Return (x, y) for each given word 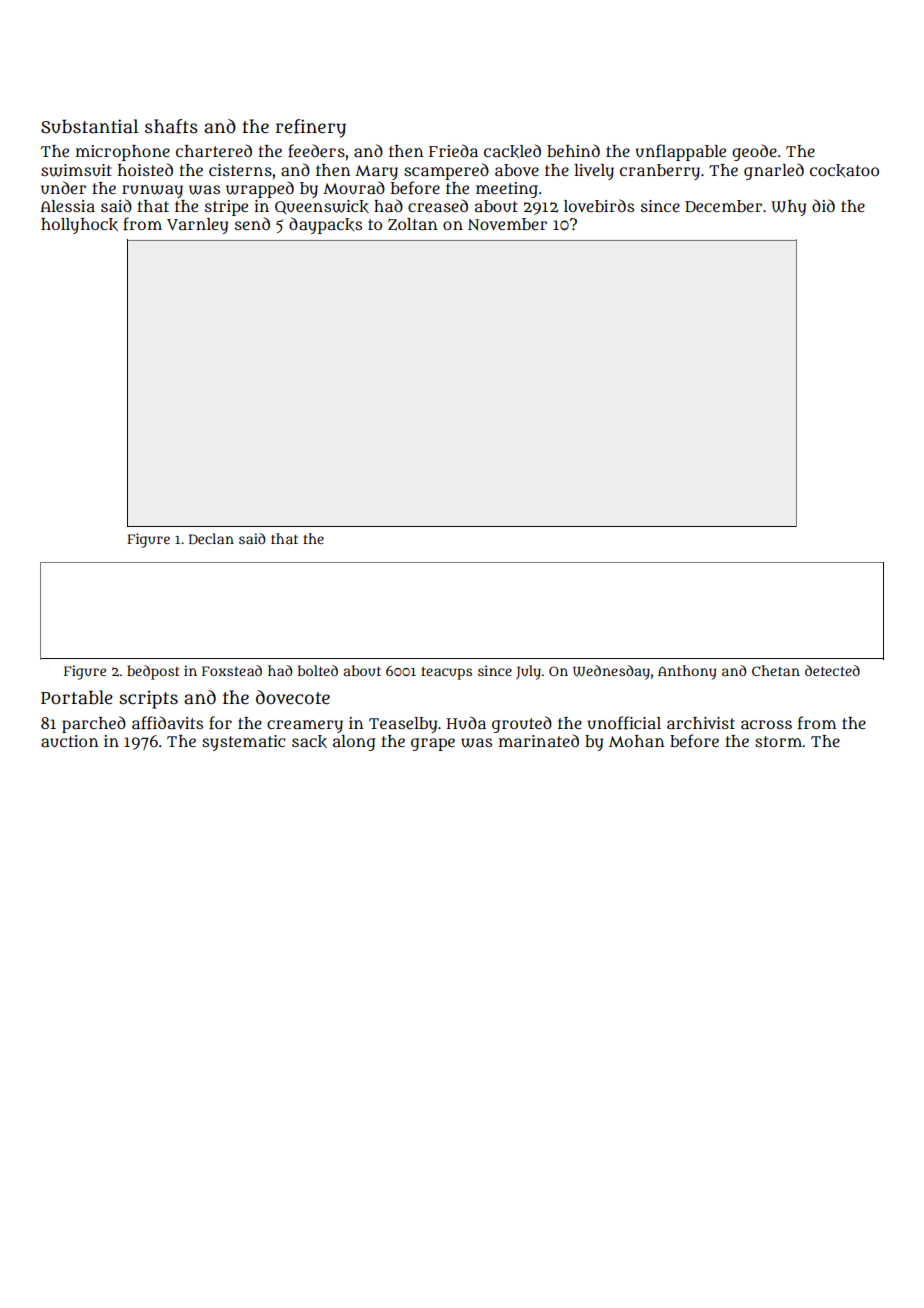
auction (69, 741)
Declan (211, 538)
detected (832, 670)
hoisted (145, 169)
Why (788, 208)
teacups (446, 673)
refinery (311, 128)
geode (754, 152)
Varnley (197, 226)
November (507, 224)
